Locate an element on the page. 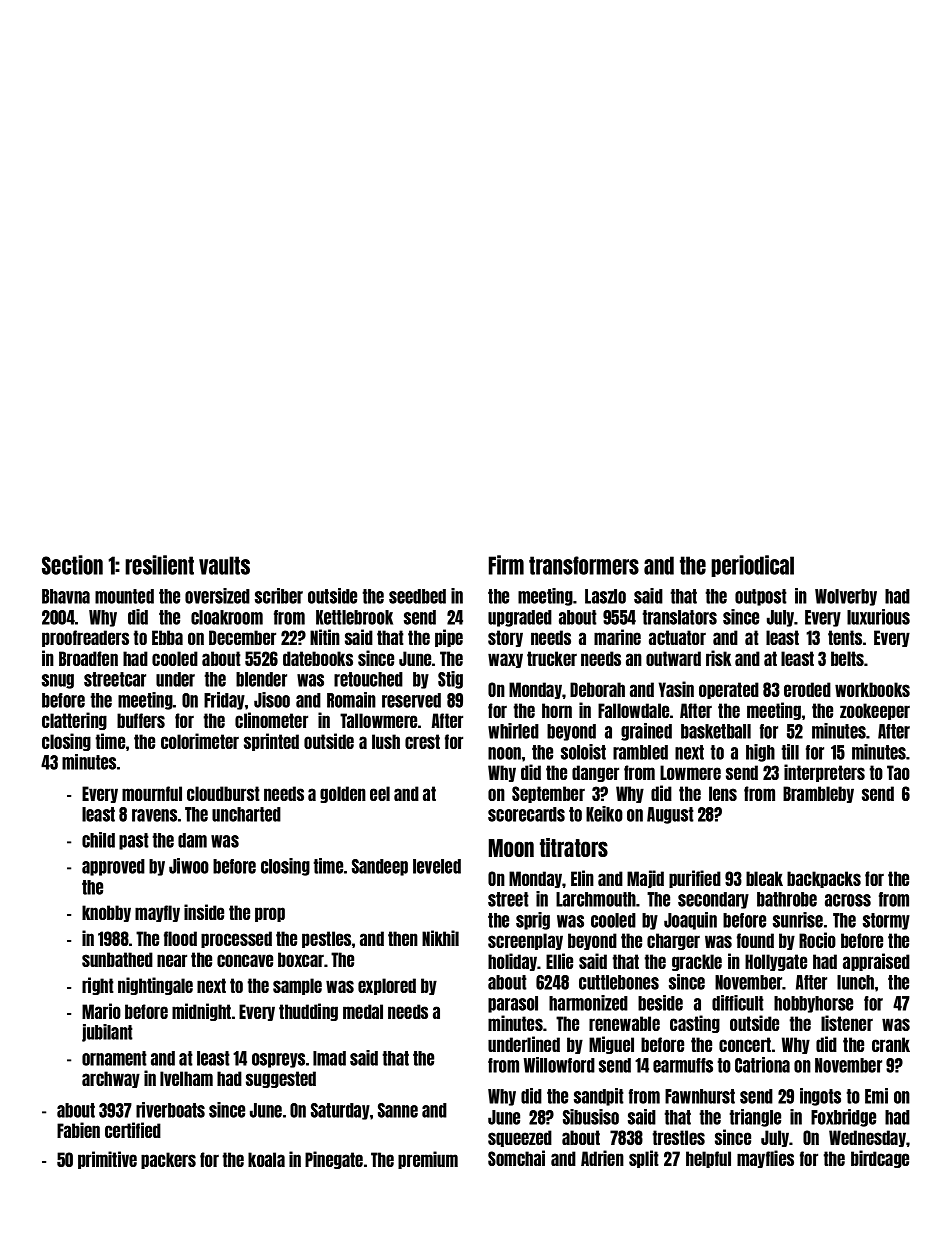 This page has width=952, height=1233. casting is located at coordinates (695, 1024).
